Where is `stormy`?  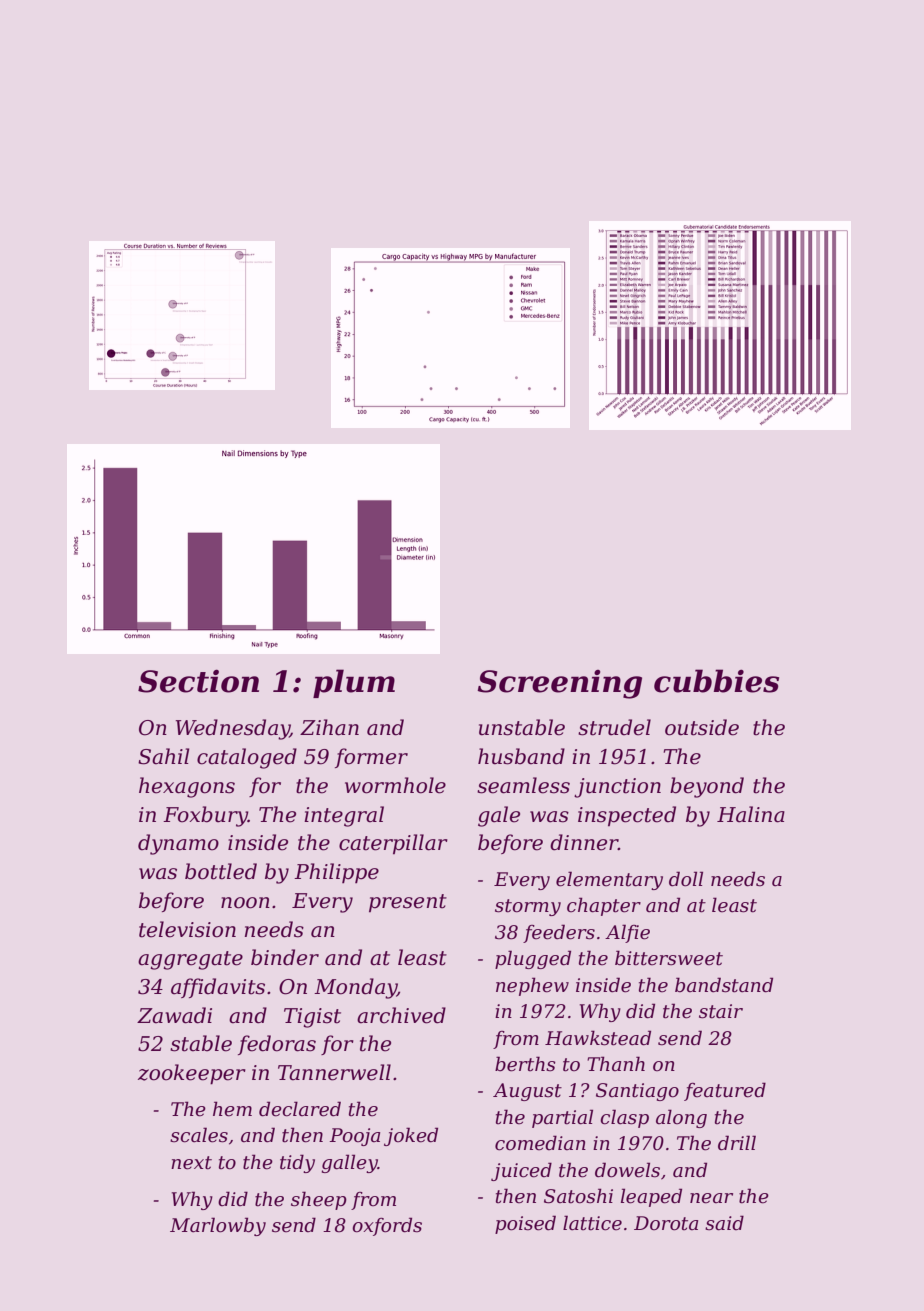
stormy is located at coordinates (528, 907).
